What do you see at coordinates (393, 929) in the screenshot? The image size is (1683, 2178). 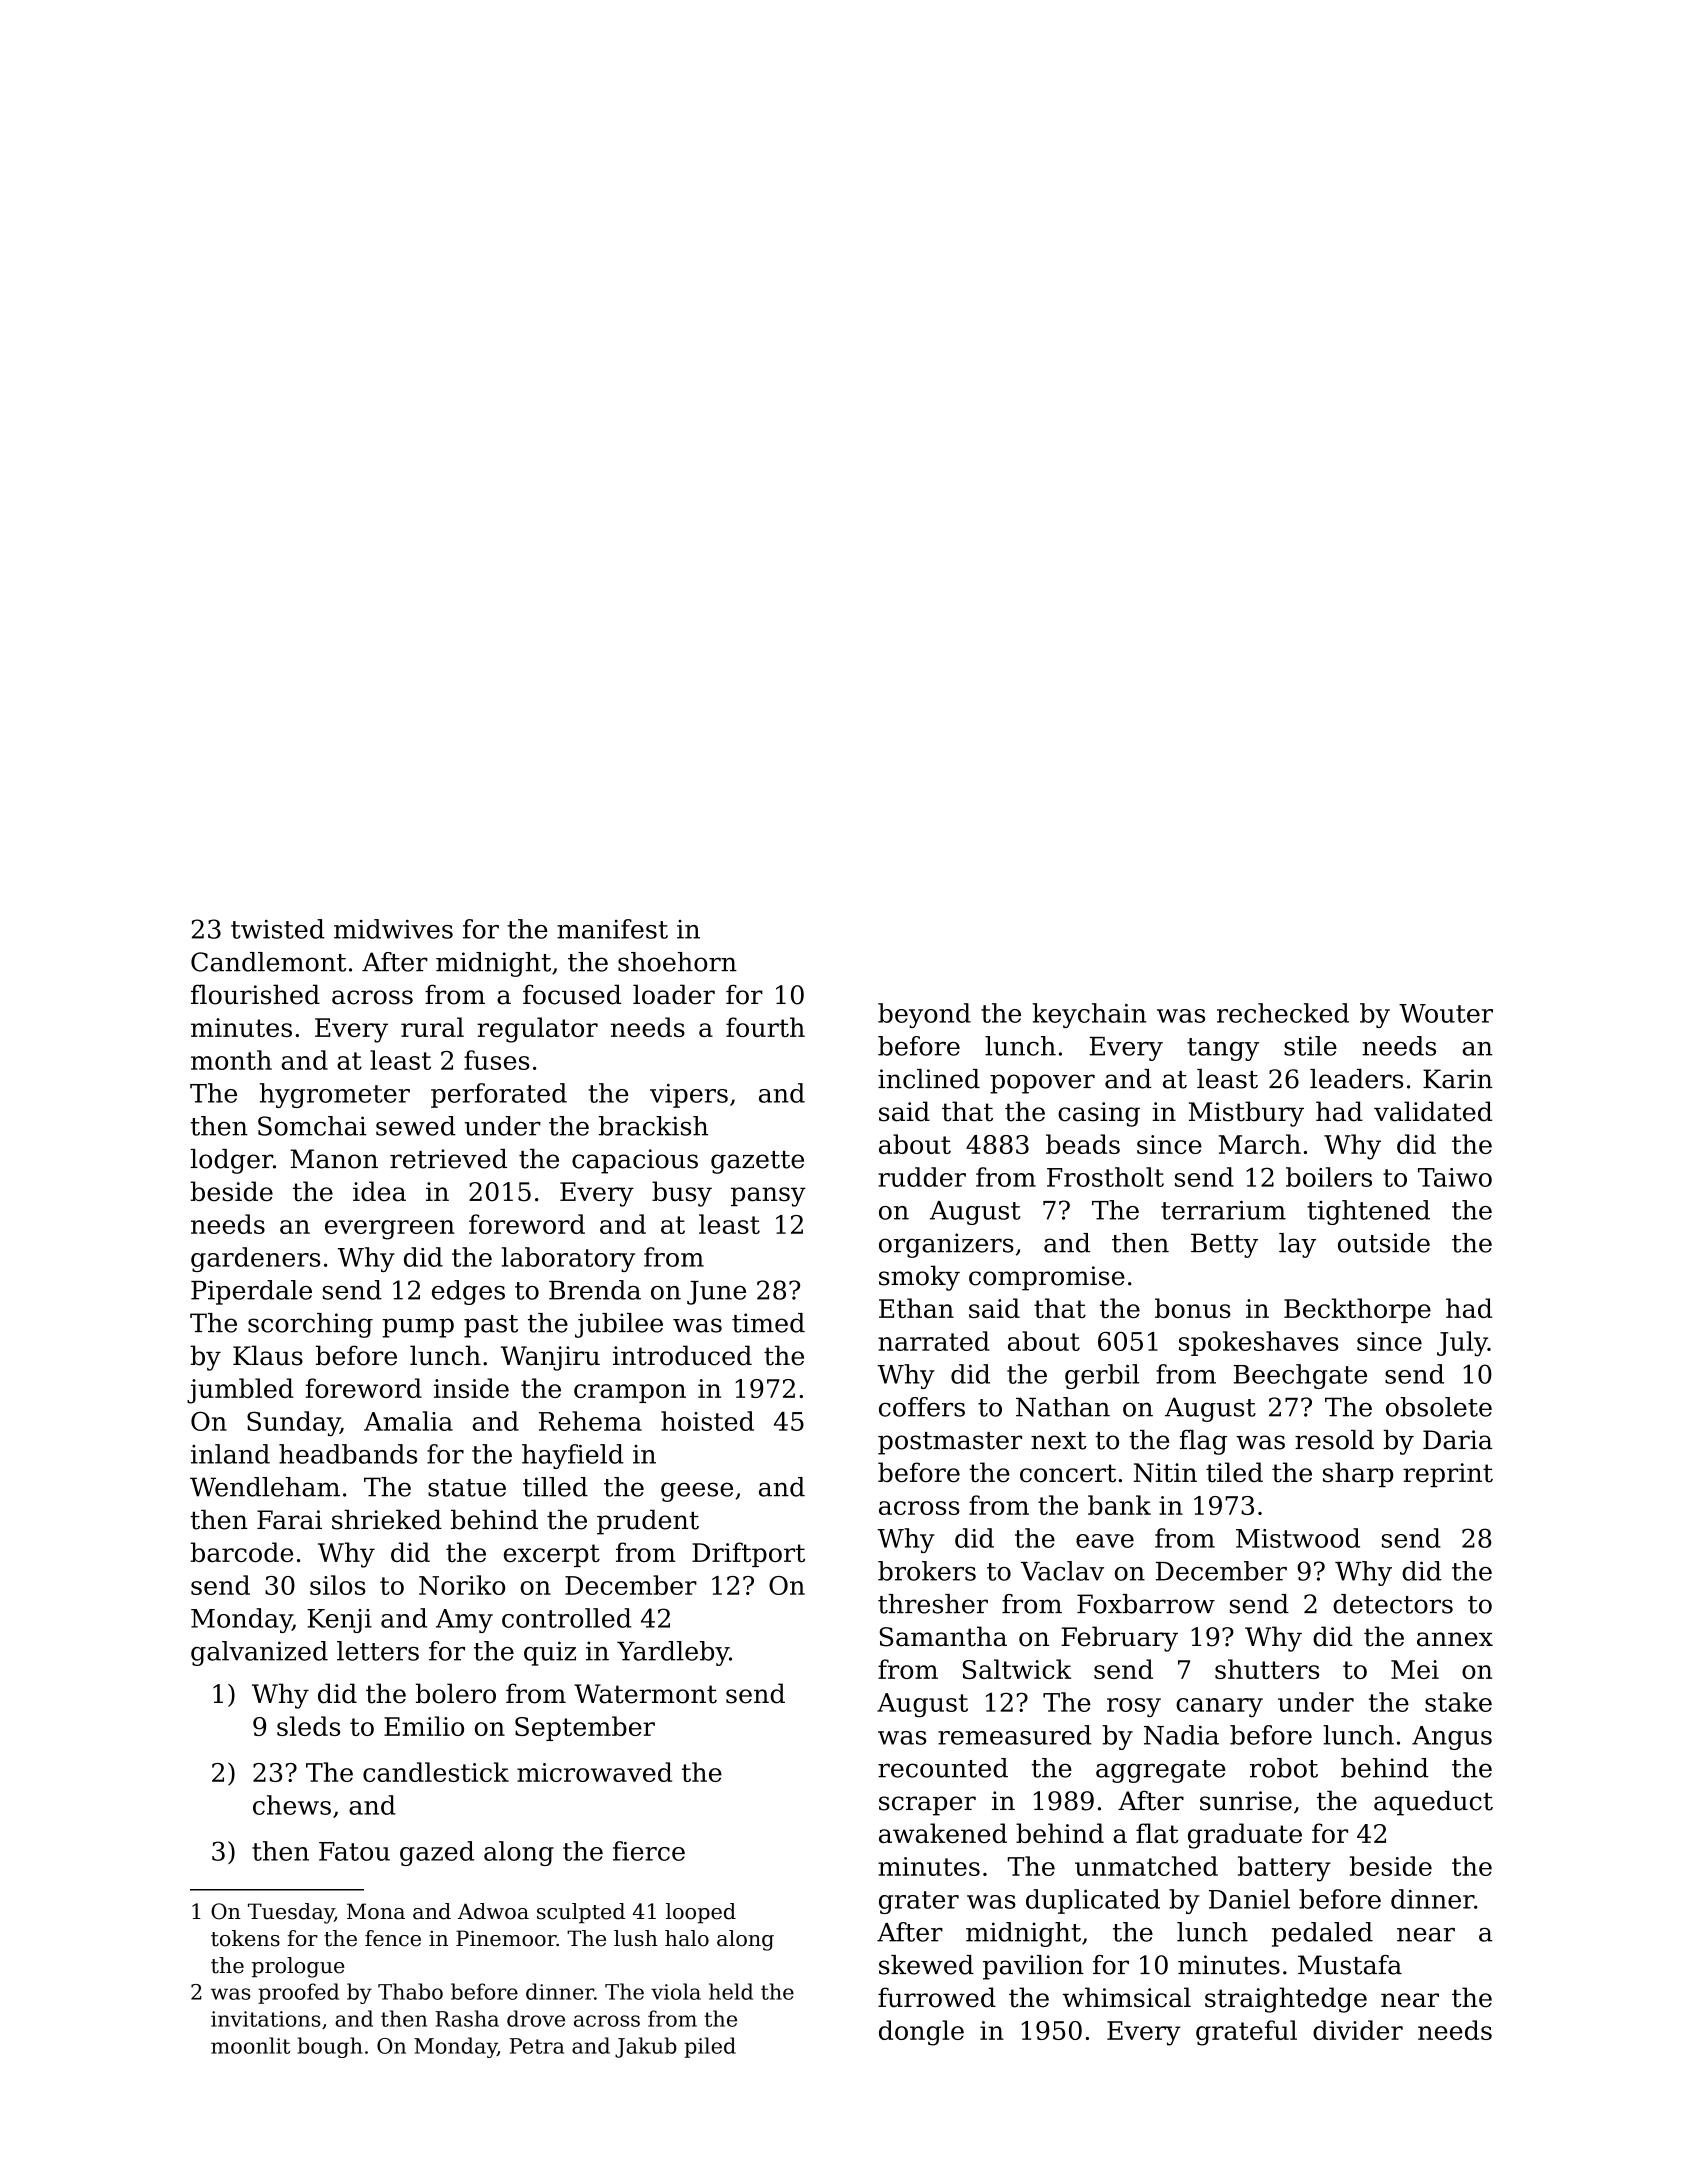 I see `midwives` at bounding box center [393, 929].
